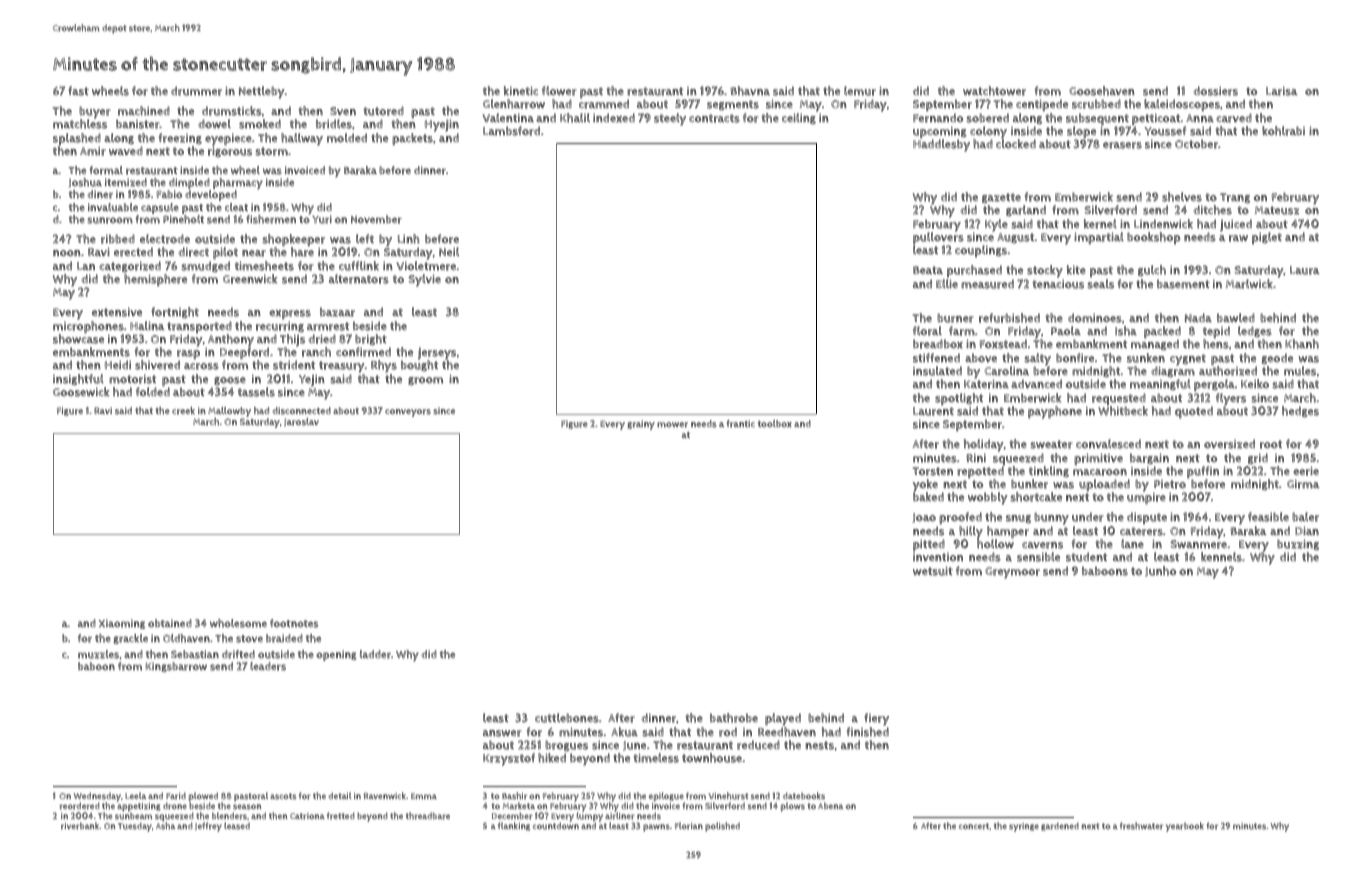 The width and height of the screenshot is (1372, 887). Describe the element at coordinates (641, 425) in the screenshot. I see `grainy` at that location.
